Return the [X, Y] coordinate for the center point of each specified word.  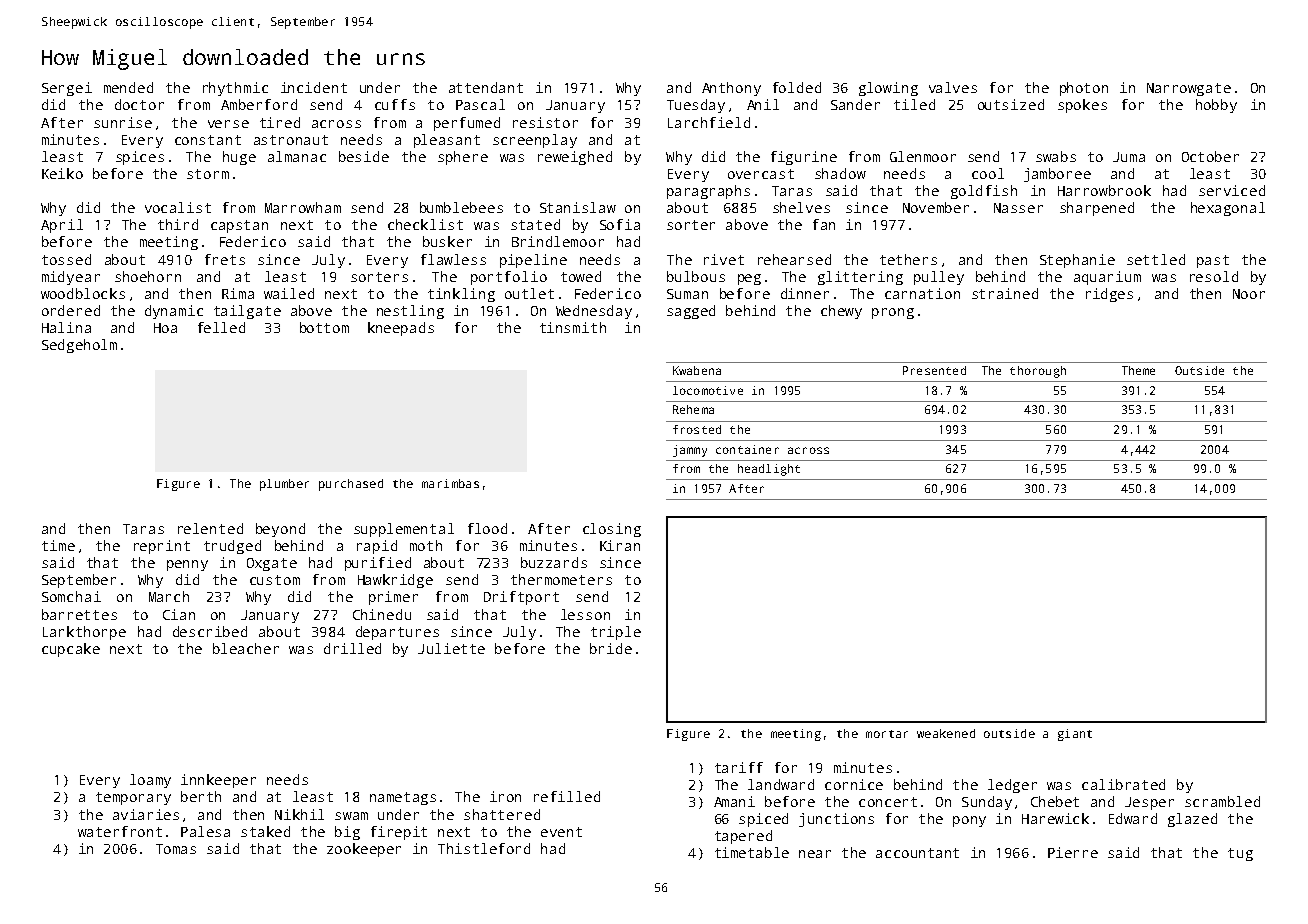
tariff [739, 767]
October [1210, 156]
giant [1075, 735]
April [62, 226]
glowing [888, 89]
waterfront [120, 831]
